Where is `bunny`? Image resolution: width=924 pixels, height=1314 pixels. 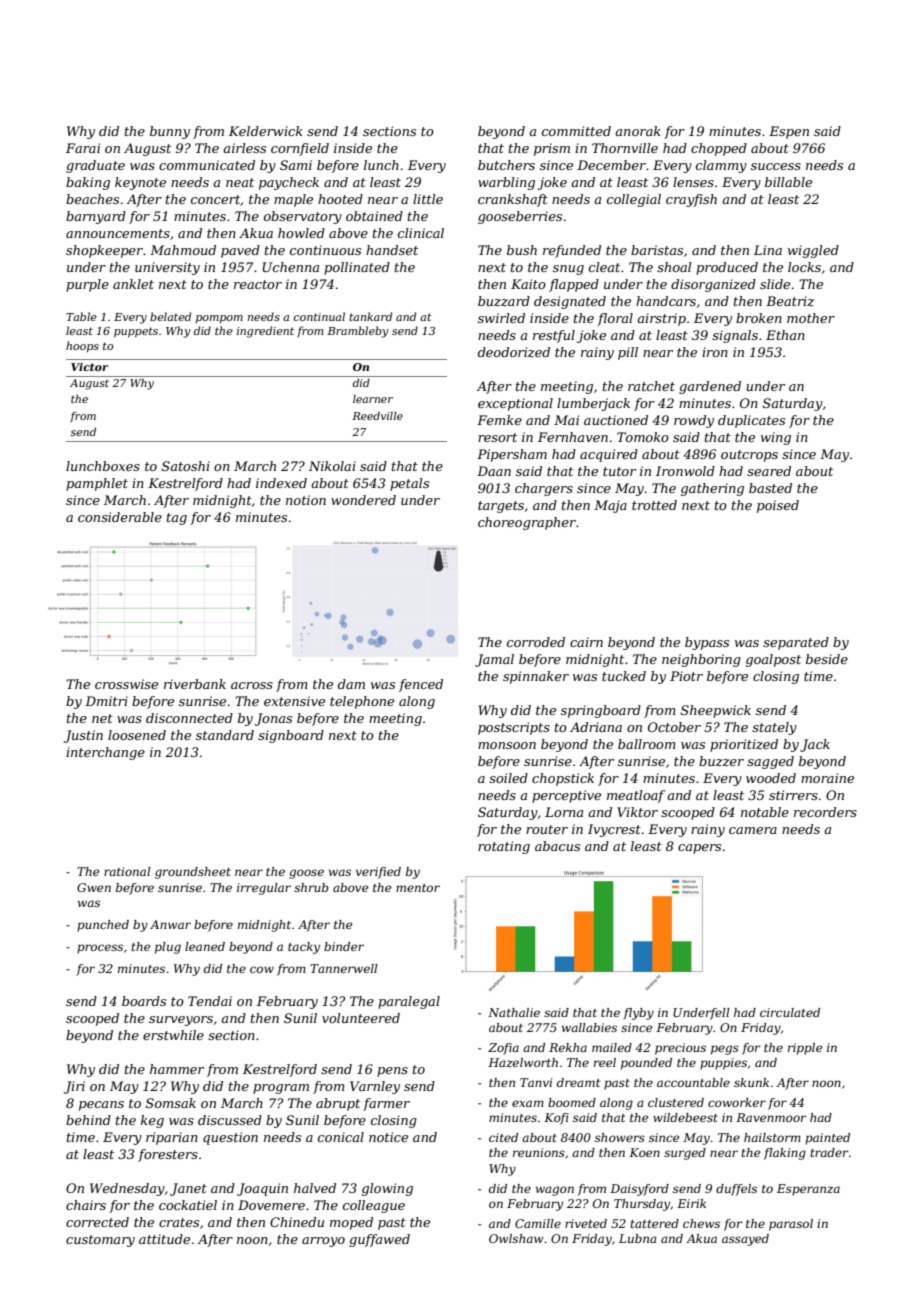
bunny is located at coordinates (170, 132).
